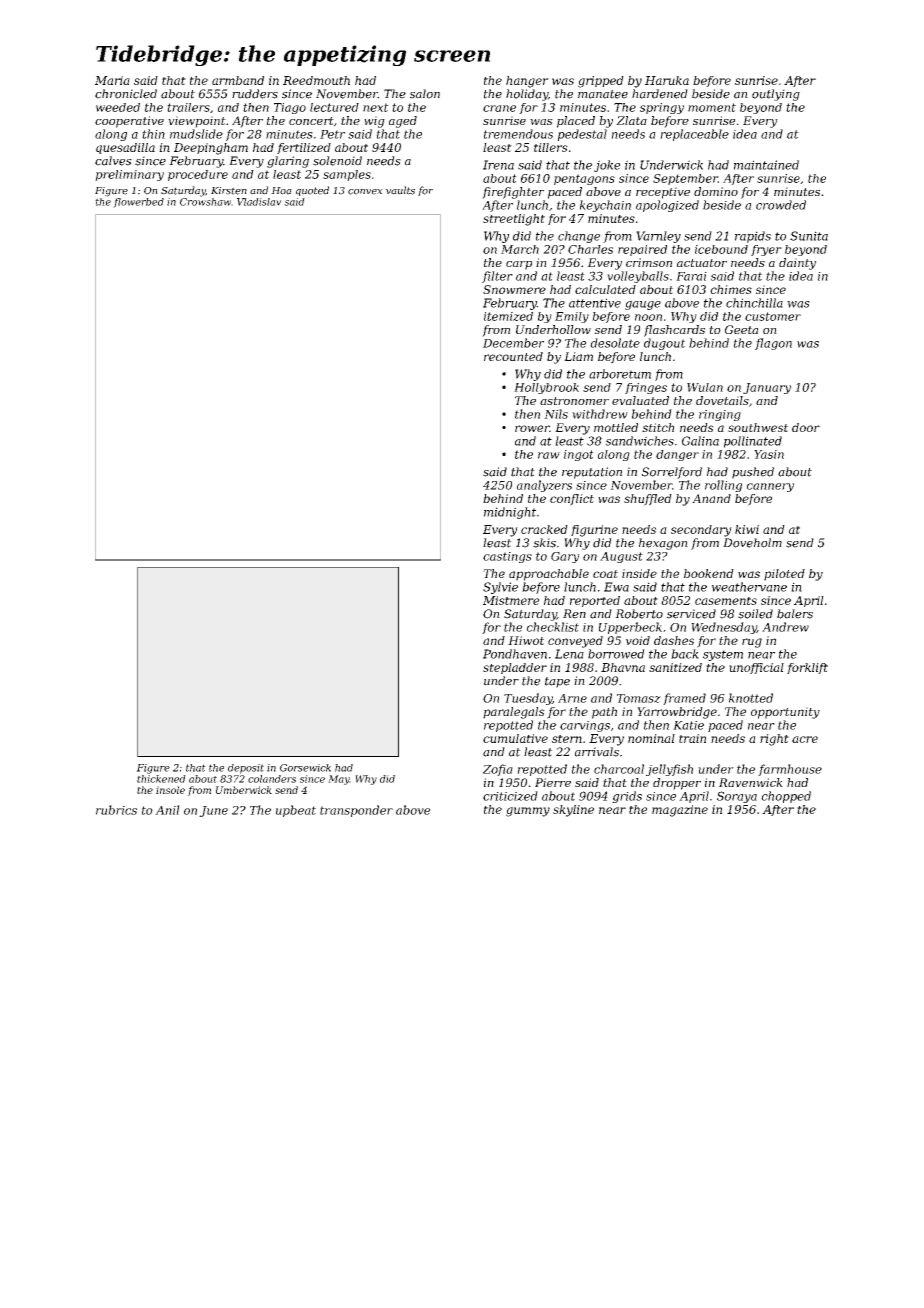 The image size is (924, 1308). I want to click on replaceable, so click(694, 135).
